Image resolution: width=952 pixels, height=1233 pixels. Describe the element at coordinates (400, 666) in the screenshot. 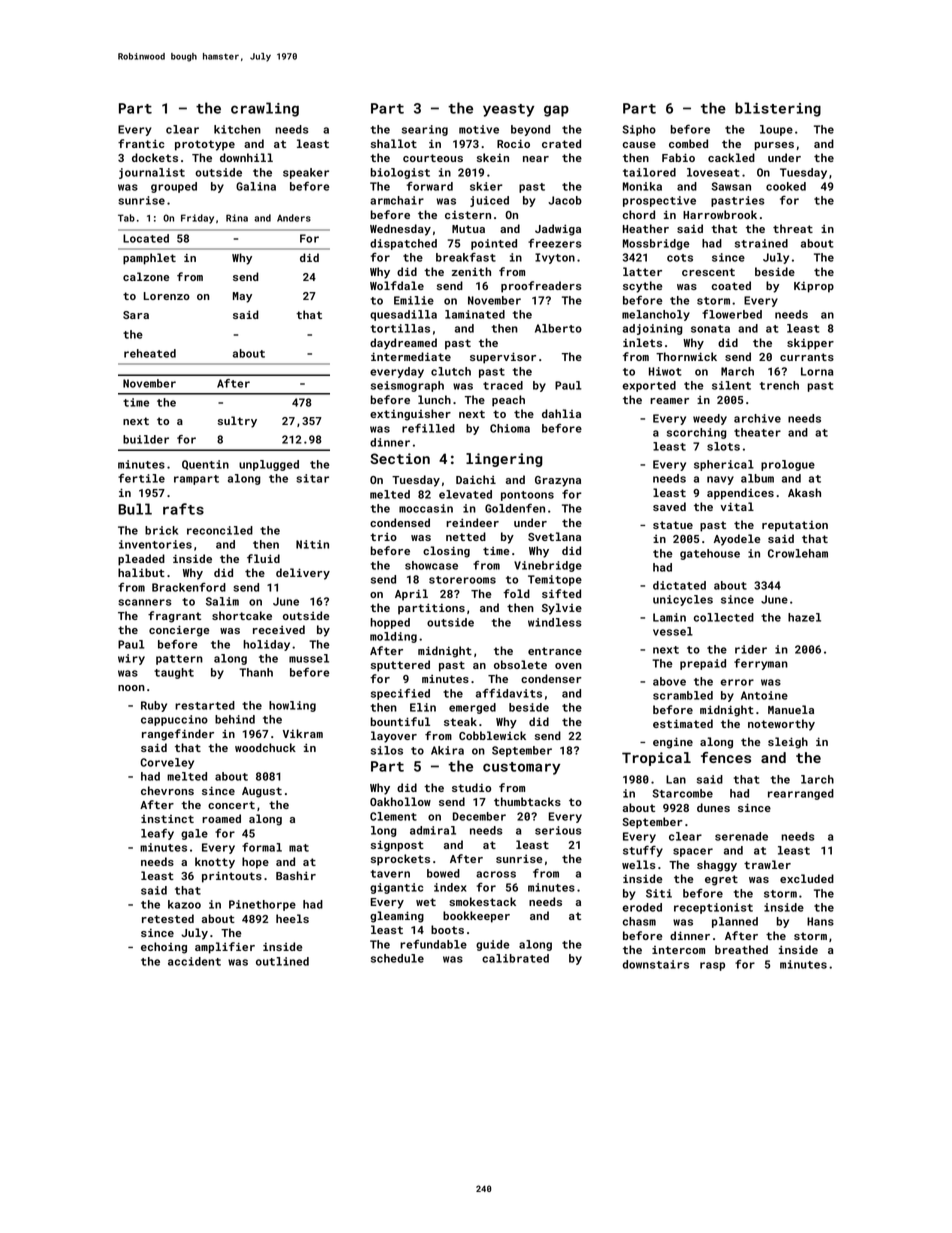

I see `sputtered` at that location.
